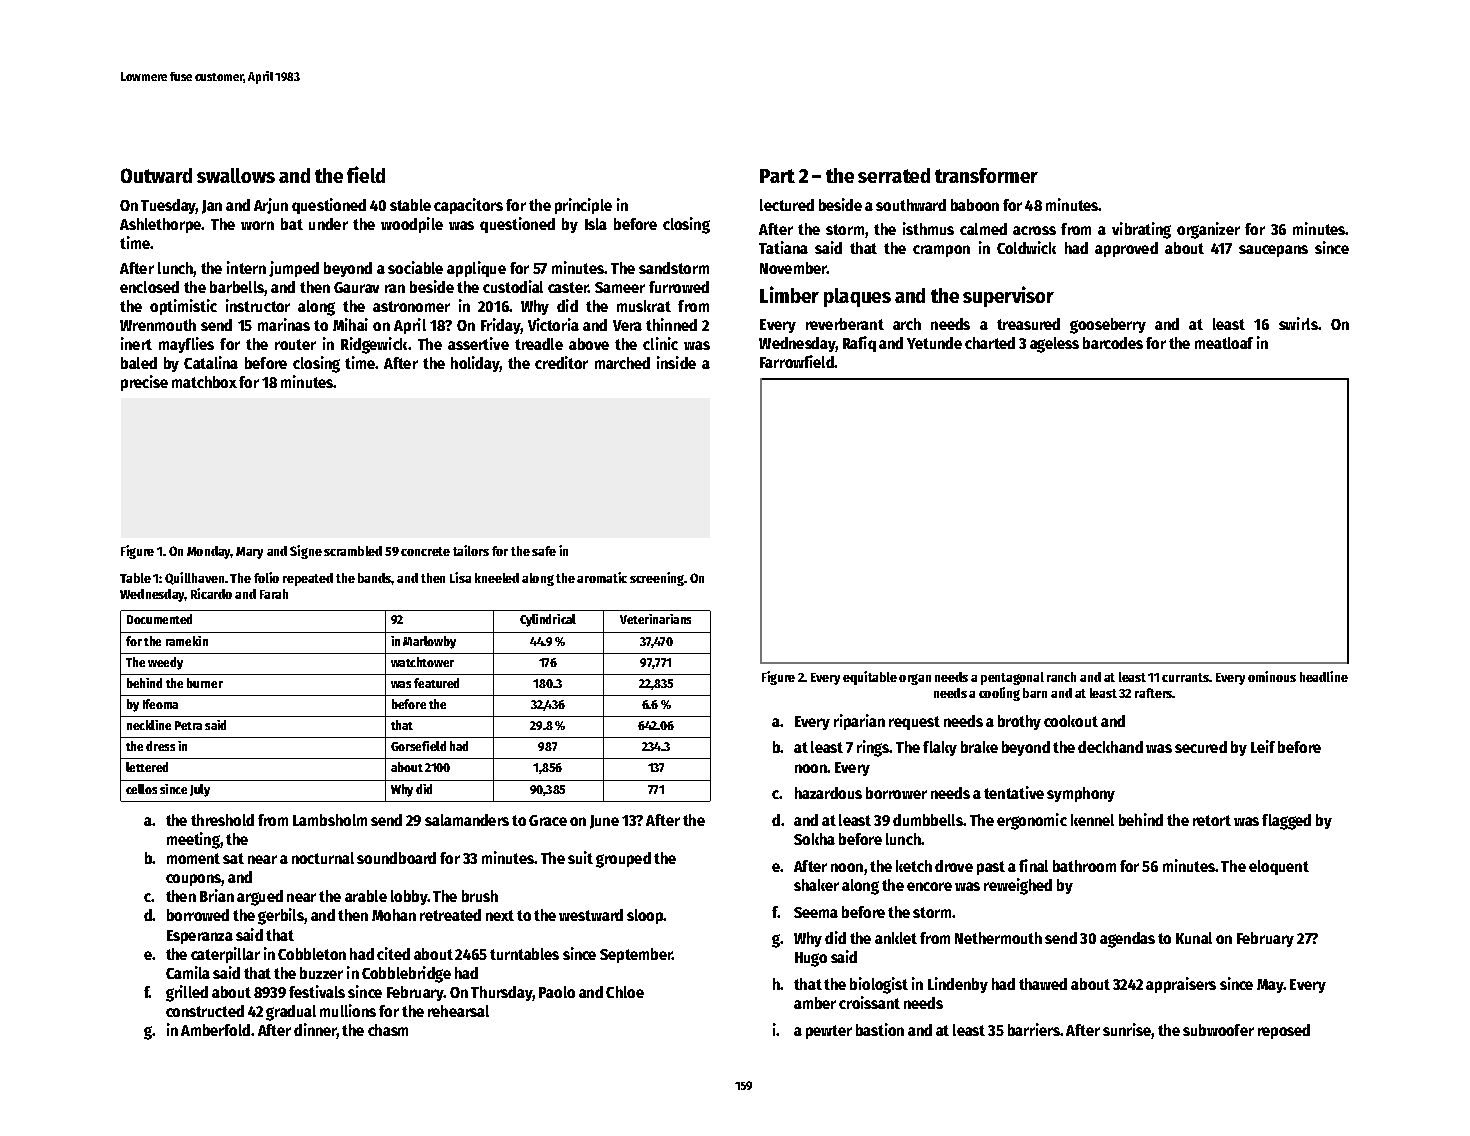  I want to click on Part, so click(777, 176).
